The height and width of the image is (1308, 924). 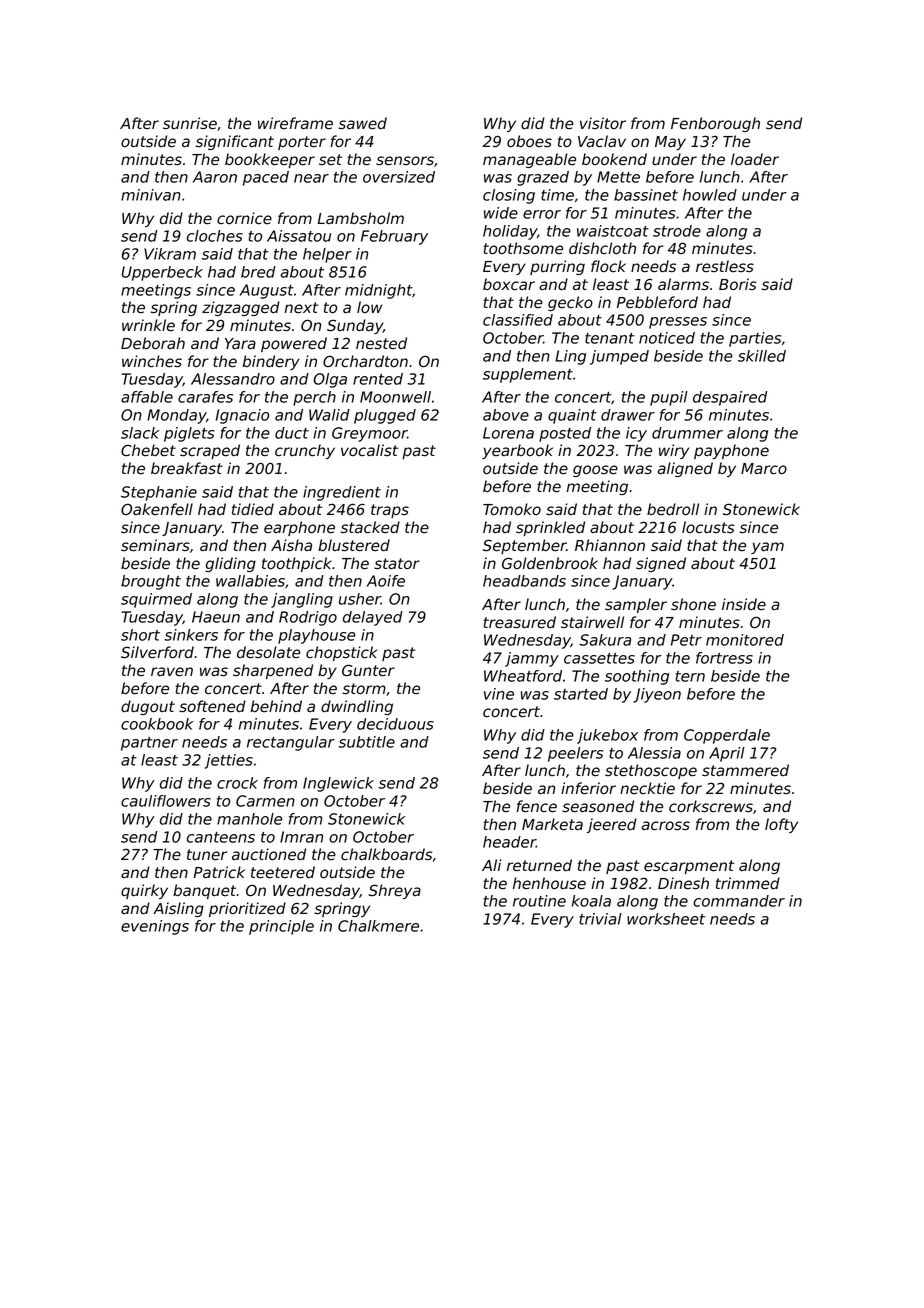 I want to click on despaired, so click(x=730, y=398).
